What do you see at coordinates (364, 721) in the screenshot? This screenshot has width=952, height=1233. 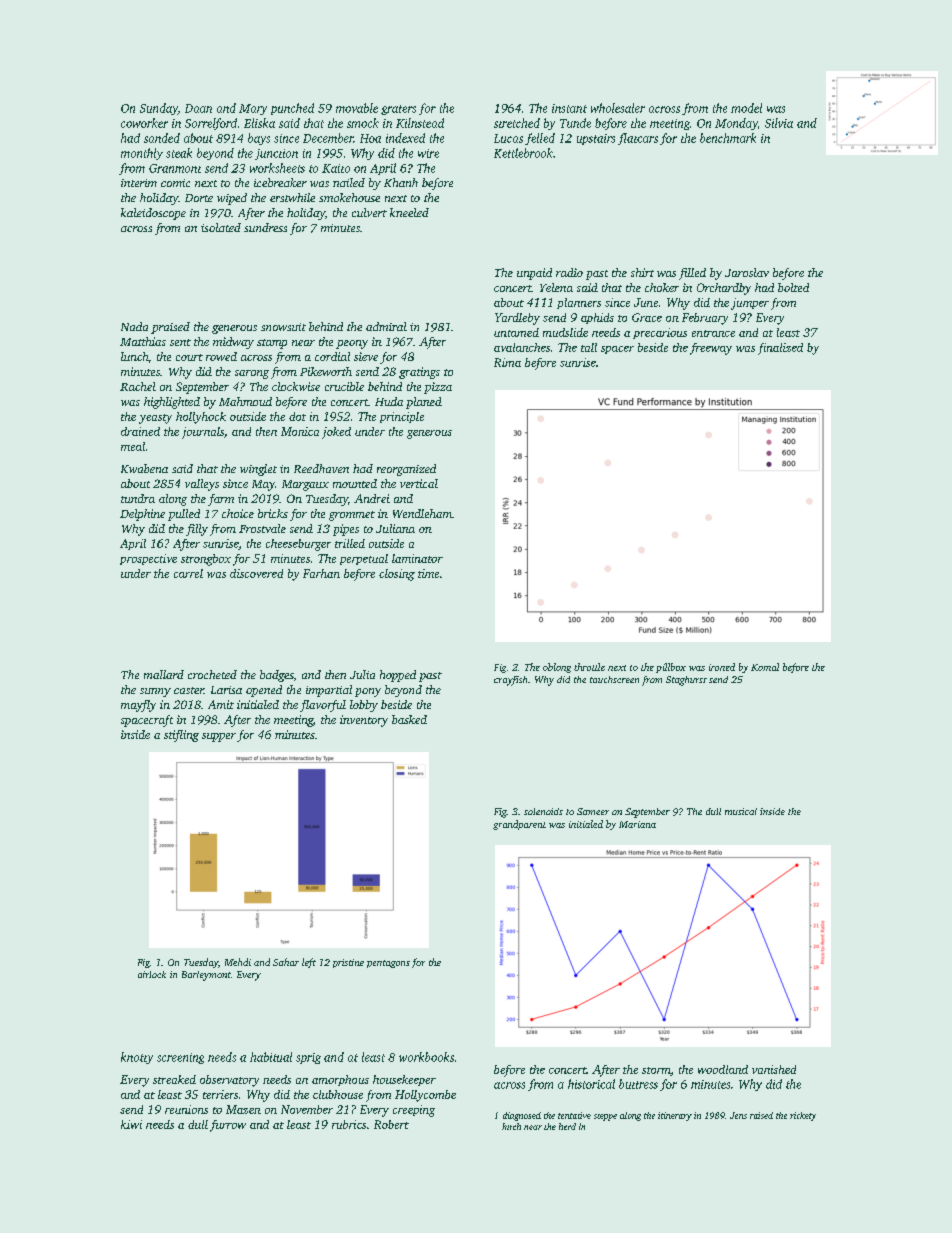 I see `inventory` at bounding box center [364, 721].
